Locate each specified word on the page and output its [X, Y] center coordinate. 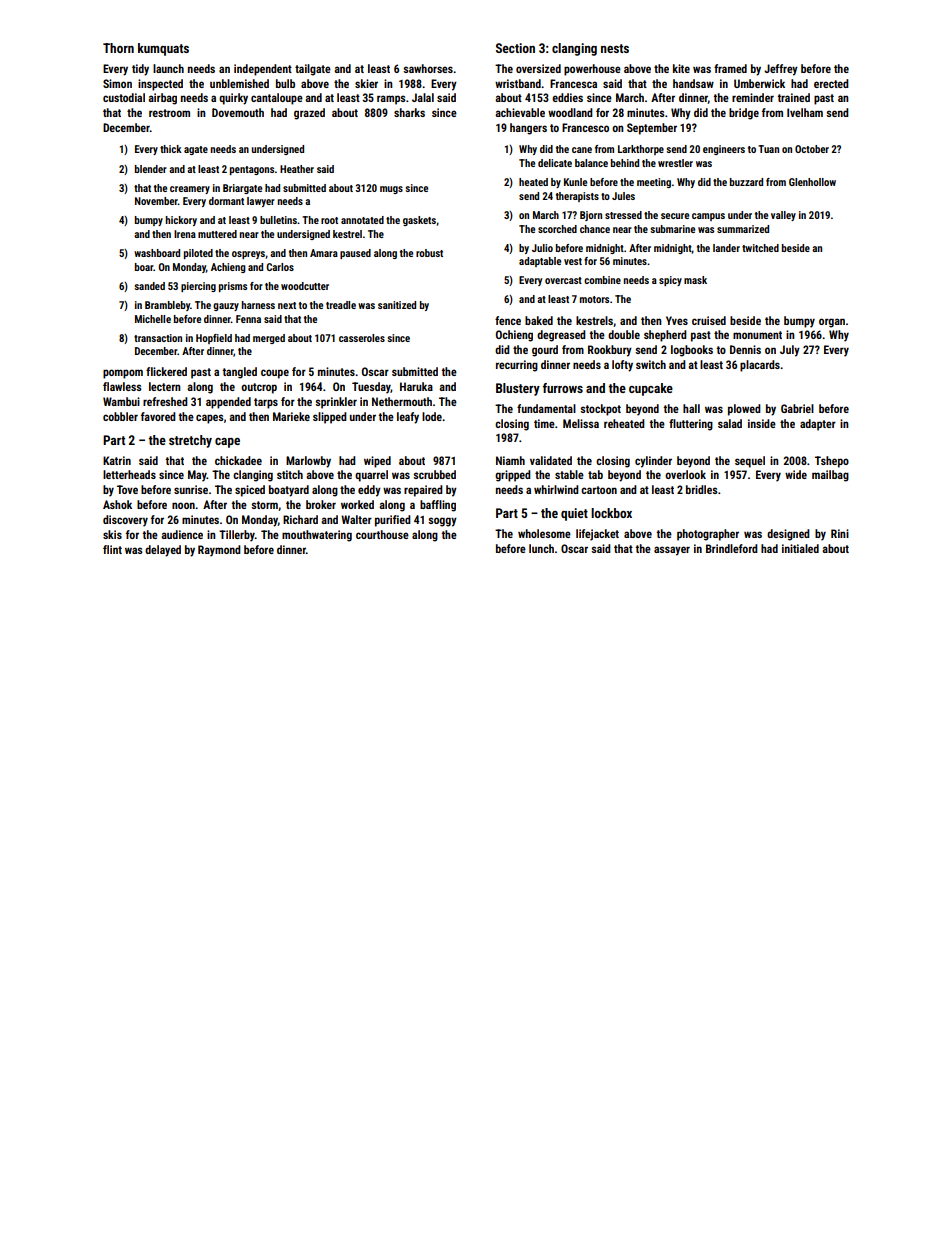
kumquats [163, 49]
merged [269, 339]
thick [171, 149]
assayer [672, 551]
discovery [125, 521]
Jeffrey [781, 70]
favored [158, 416]
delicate [555, 163]
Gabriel [797, 408]
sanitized [397, 305]
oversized [538, 68]
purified [393, 521]
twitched [760, 248]
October [812, 149]
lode [432, 416]
